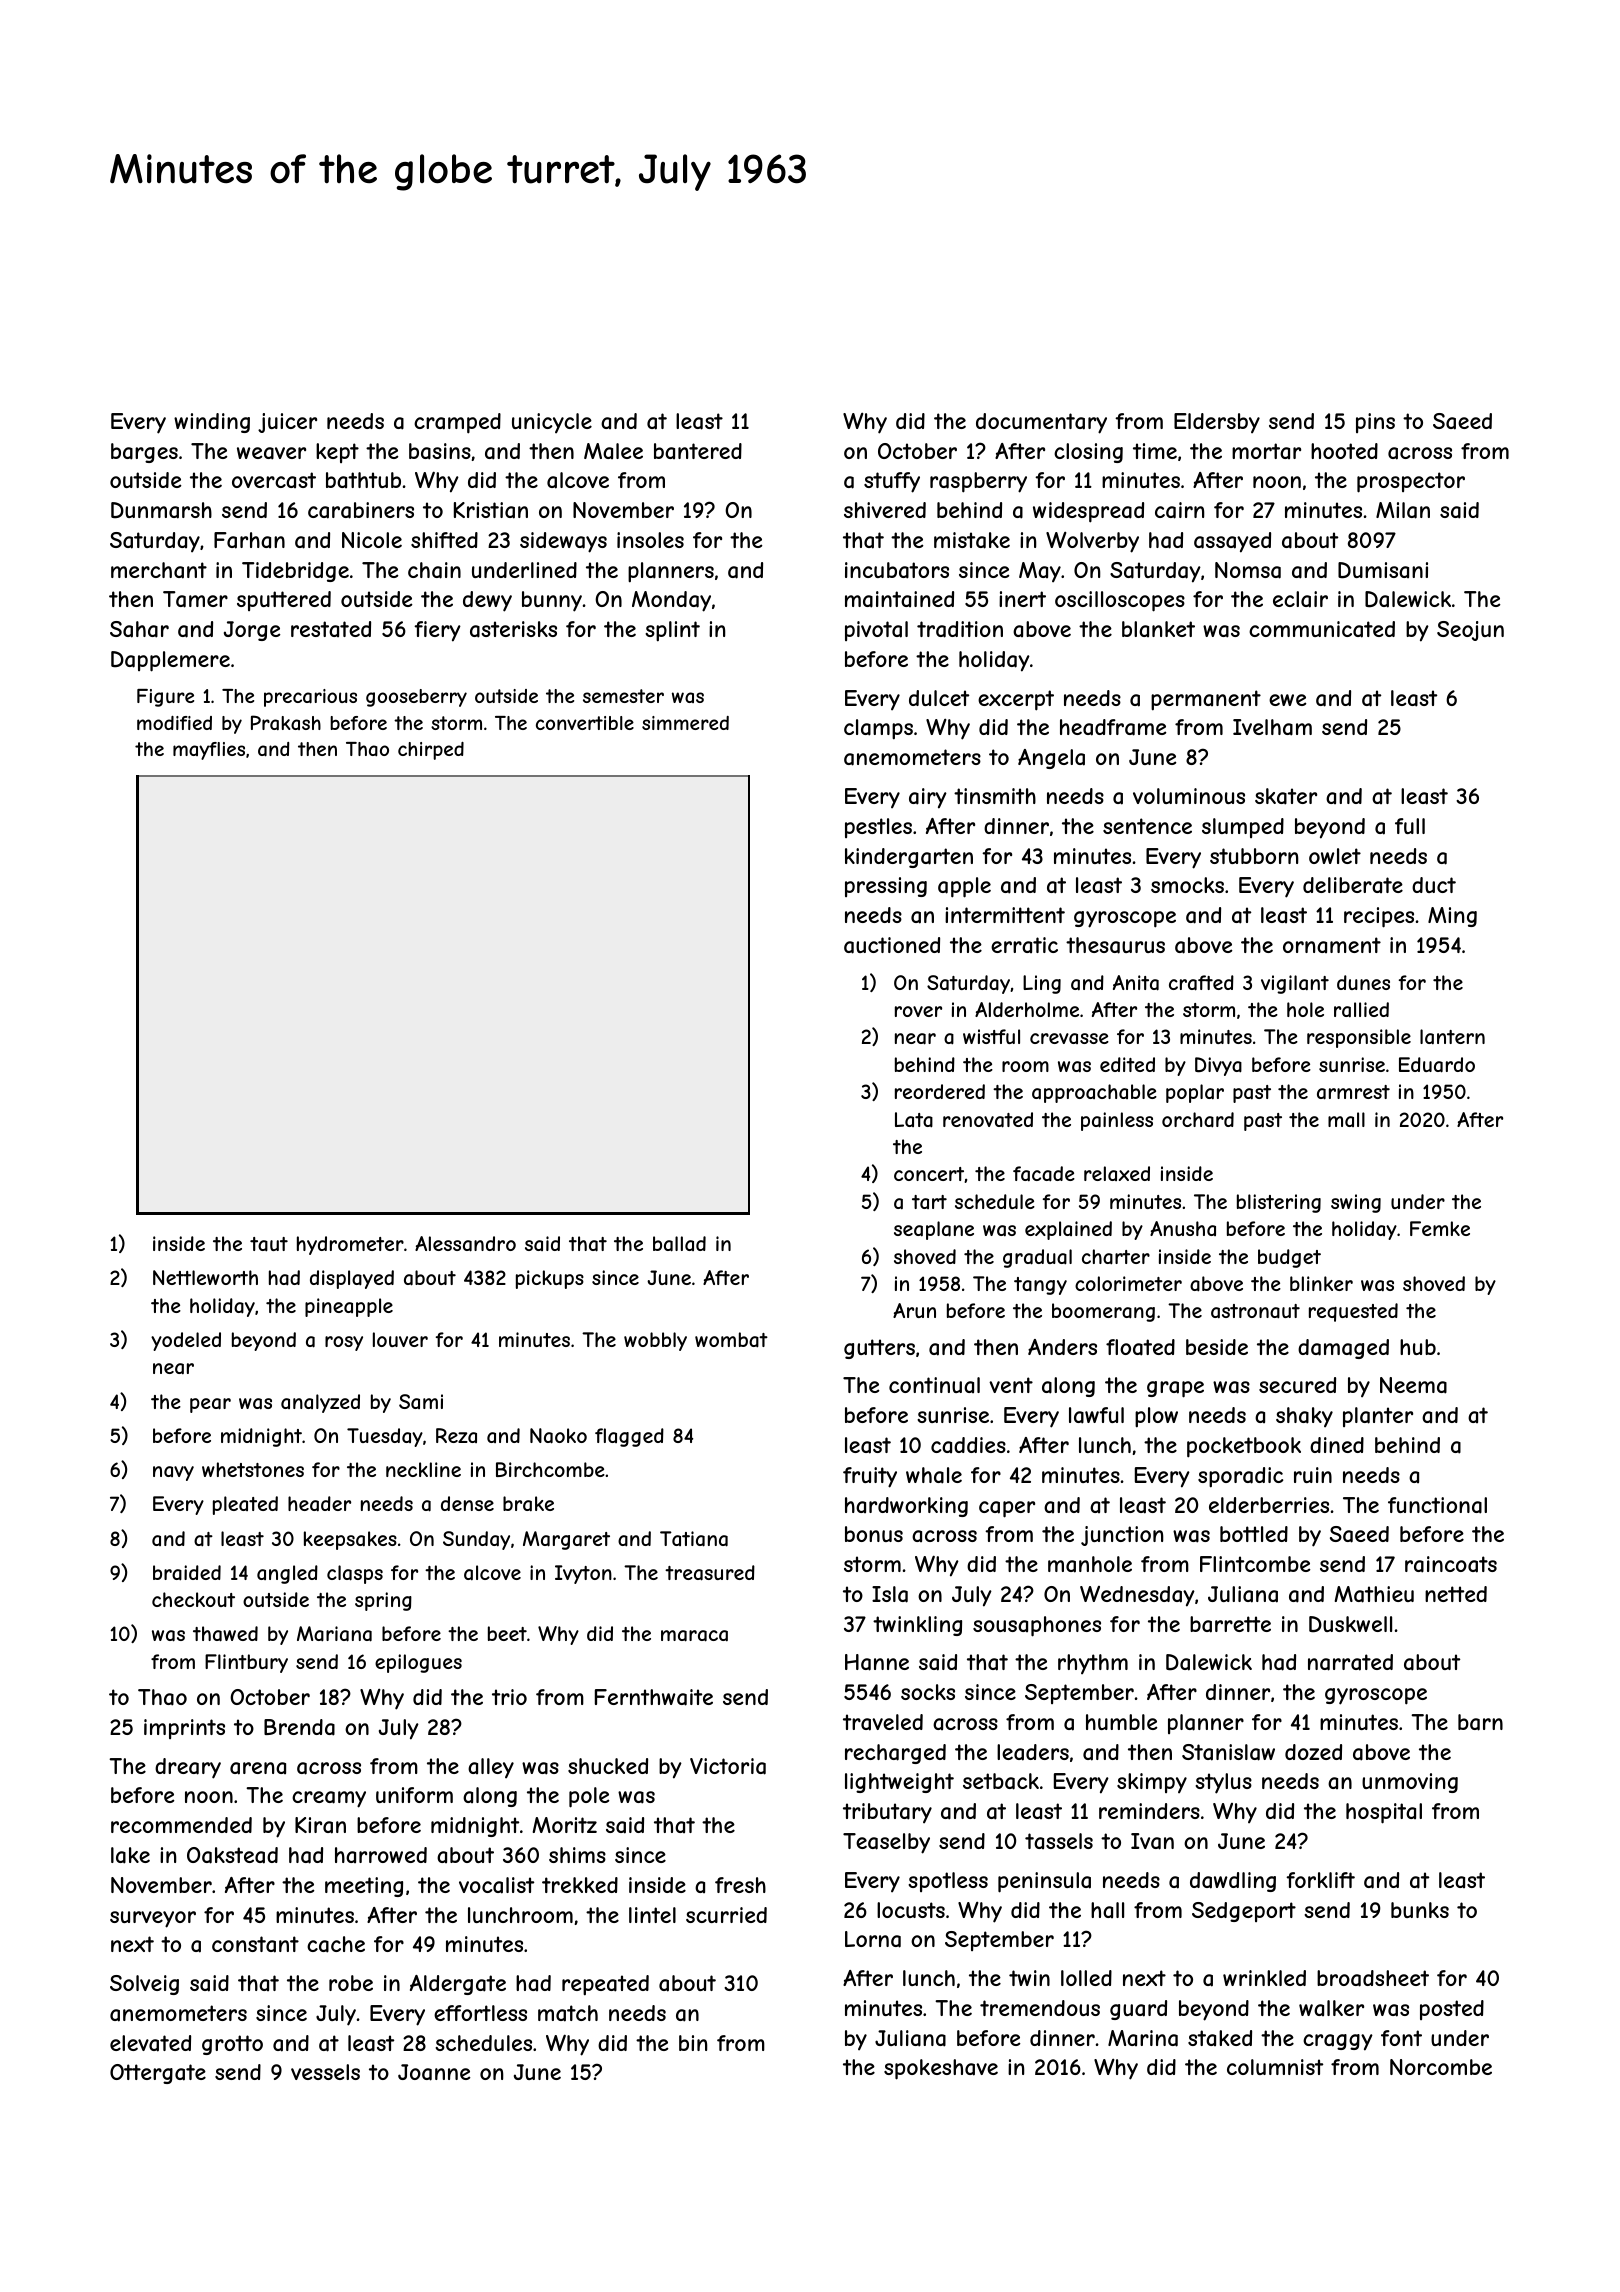 Image resolution: width=1620 pixels, height=2292 pixels. Describe the element at coordinates (209, 751) in the document. I see `mayflies` at that location.
